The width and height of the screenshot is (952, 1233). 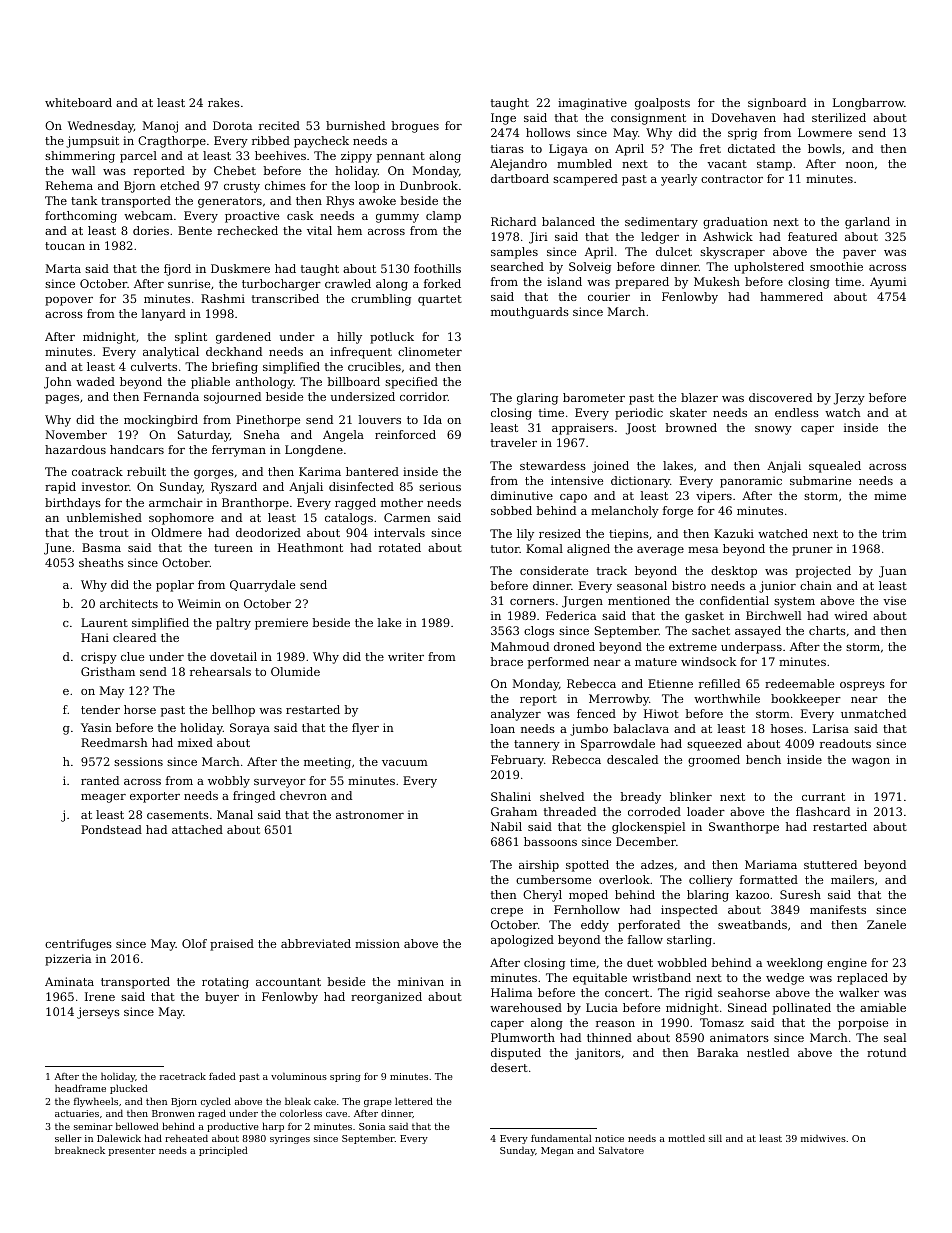 I want to click on panoramic, so click(x=751, y=482).
